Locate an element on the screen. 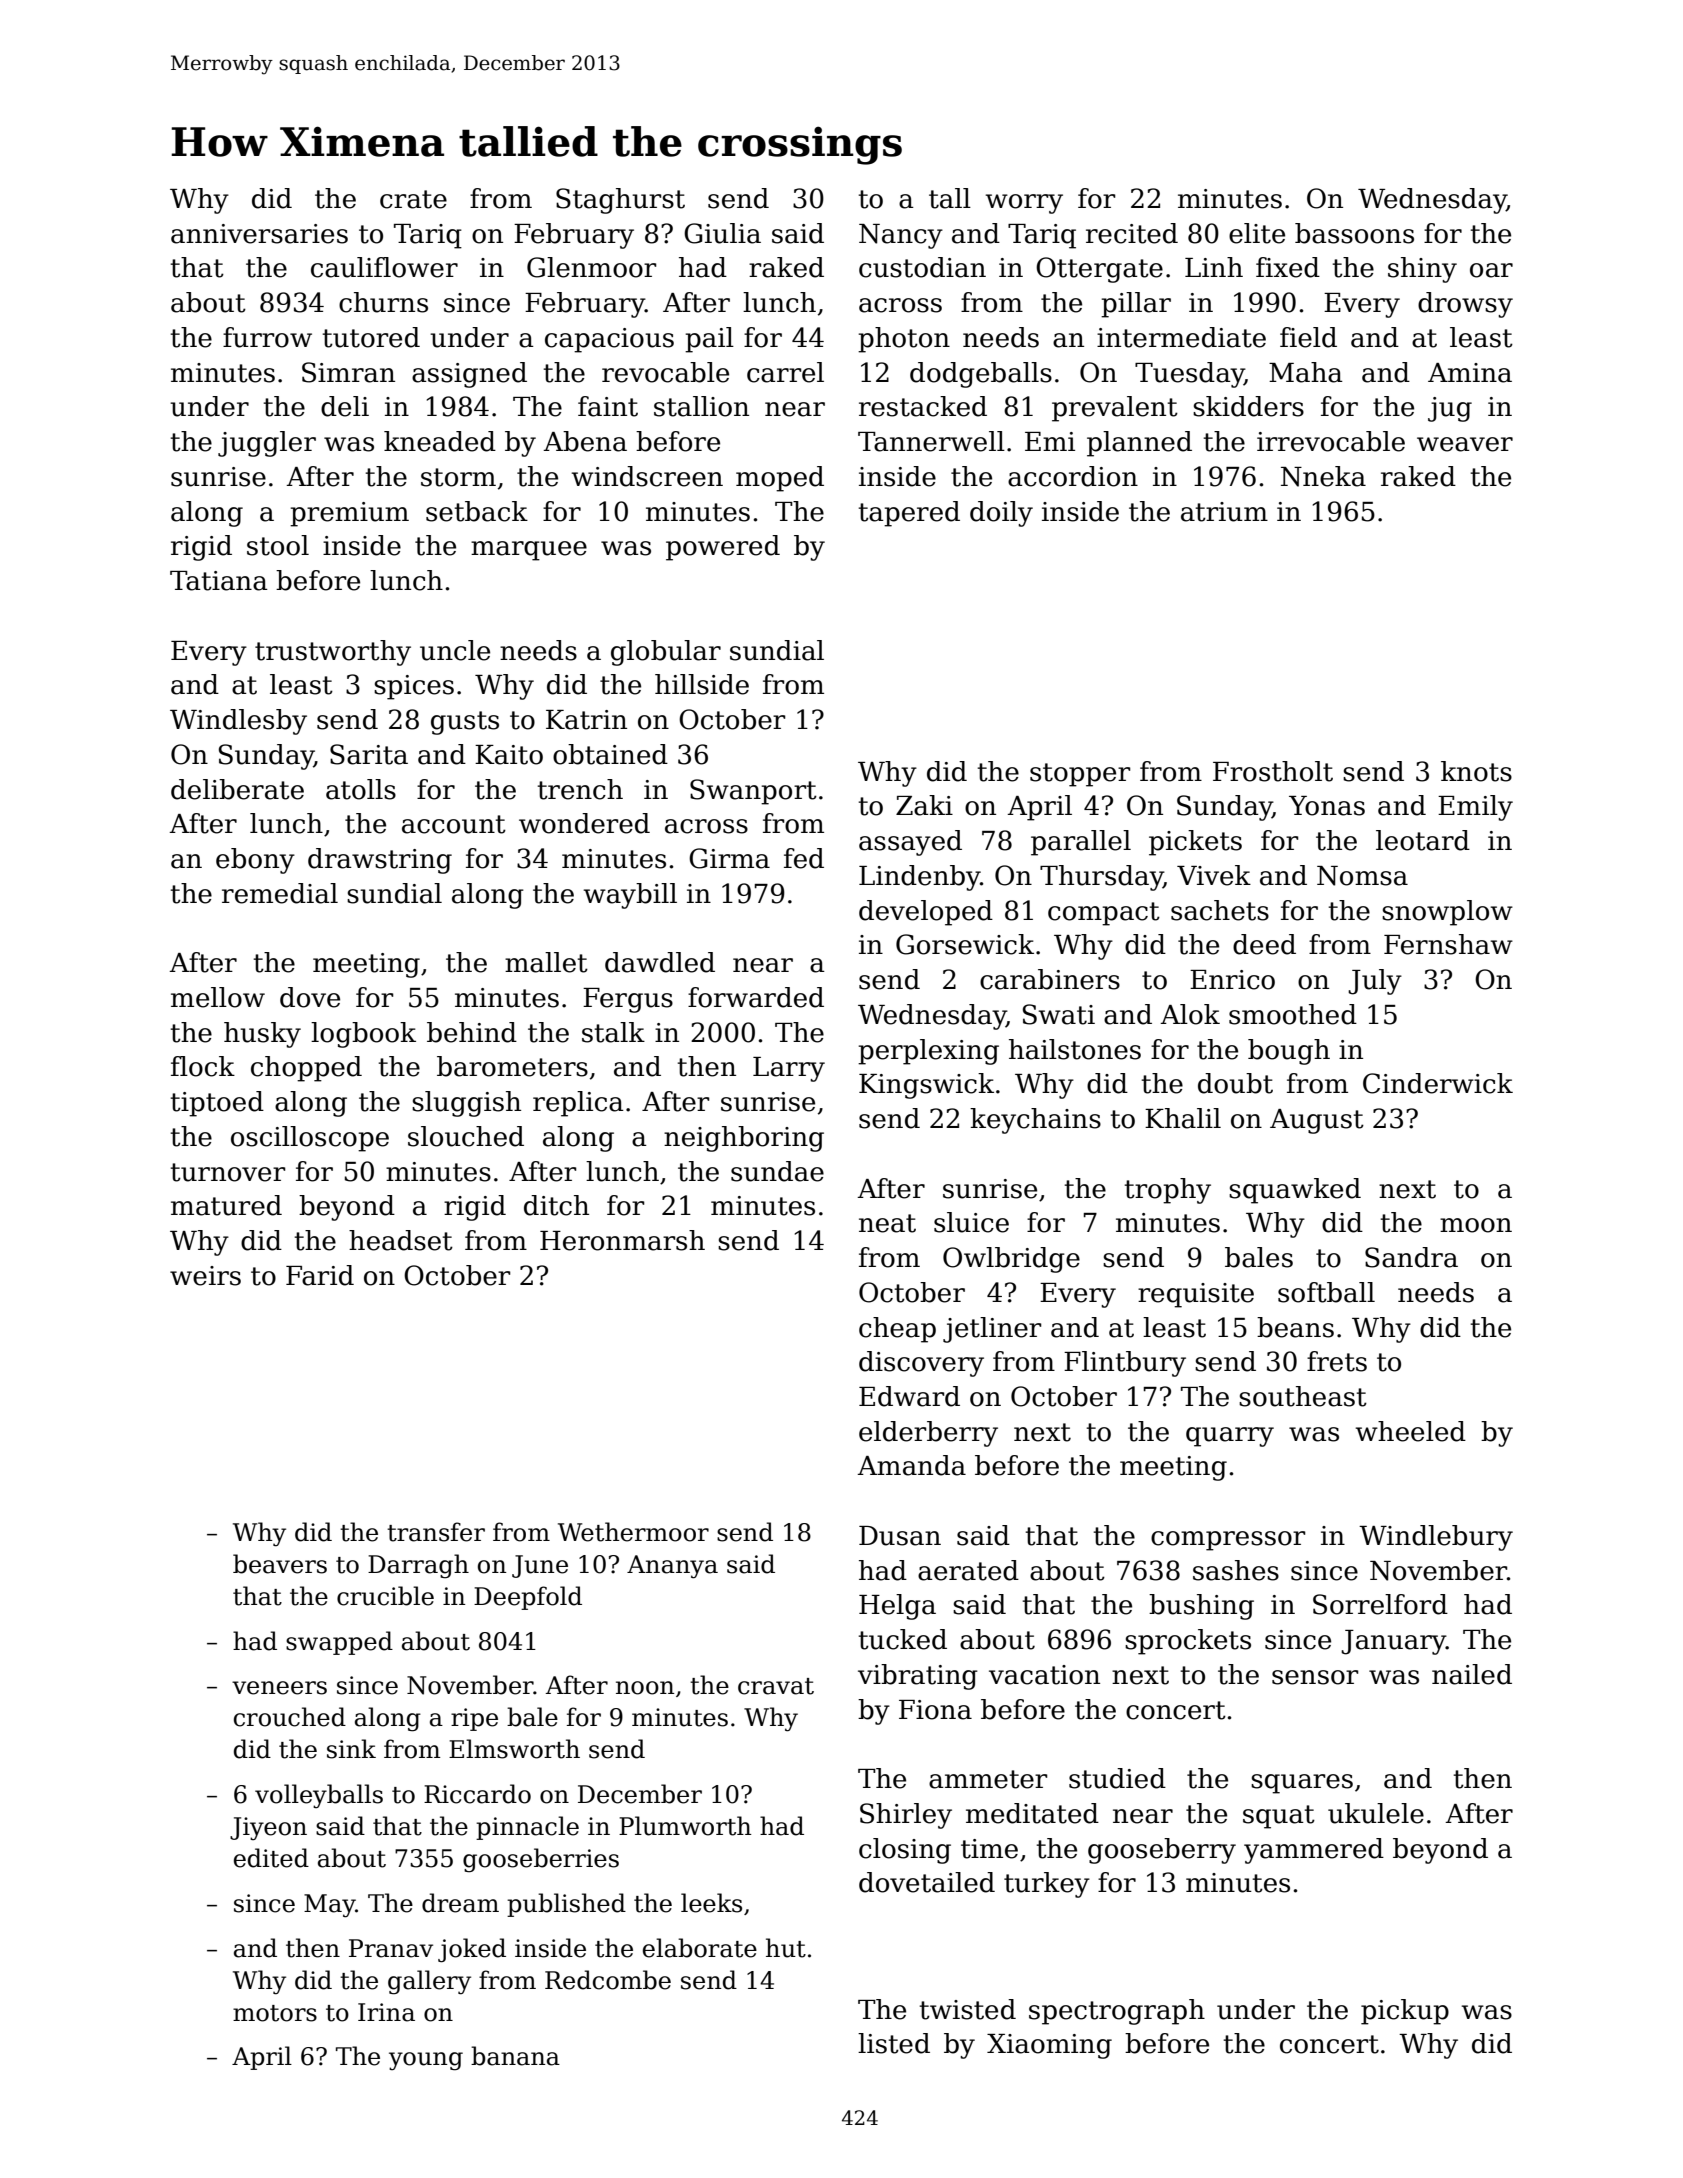 The width and height of the screenshot is (1683, 2178). wheeled is located at coordinates (1411, 1431).
